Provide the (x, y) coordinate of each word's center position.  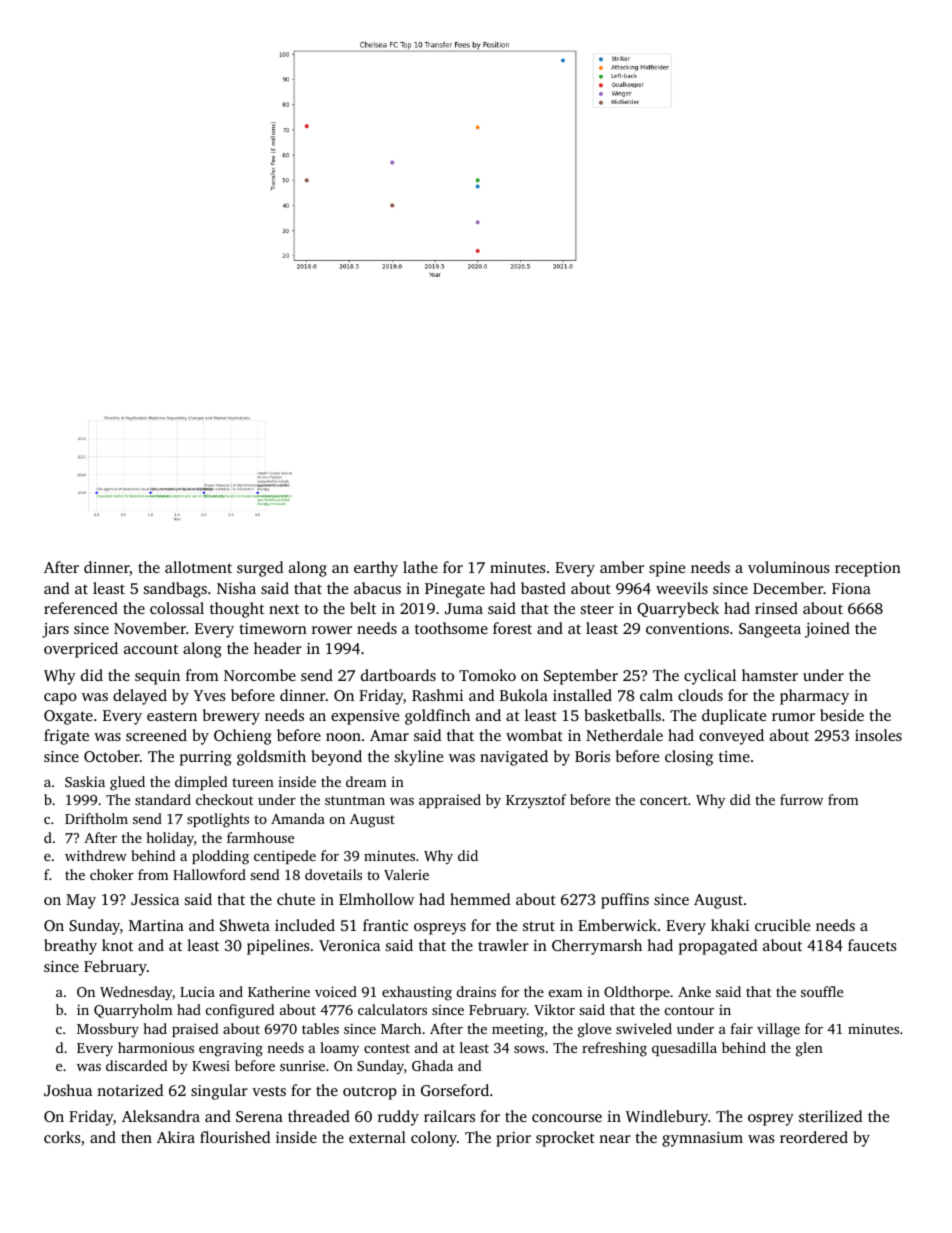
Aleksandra (161, 1116)
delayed (140, 697)
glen (809, 1049)
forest (512, 628)
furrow (801, 799)
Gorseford (455, 1090)
